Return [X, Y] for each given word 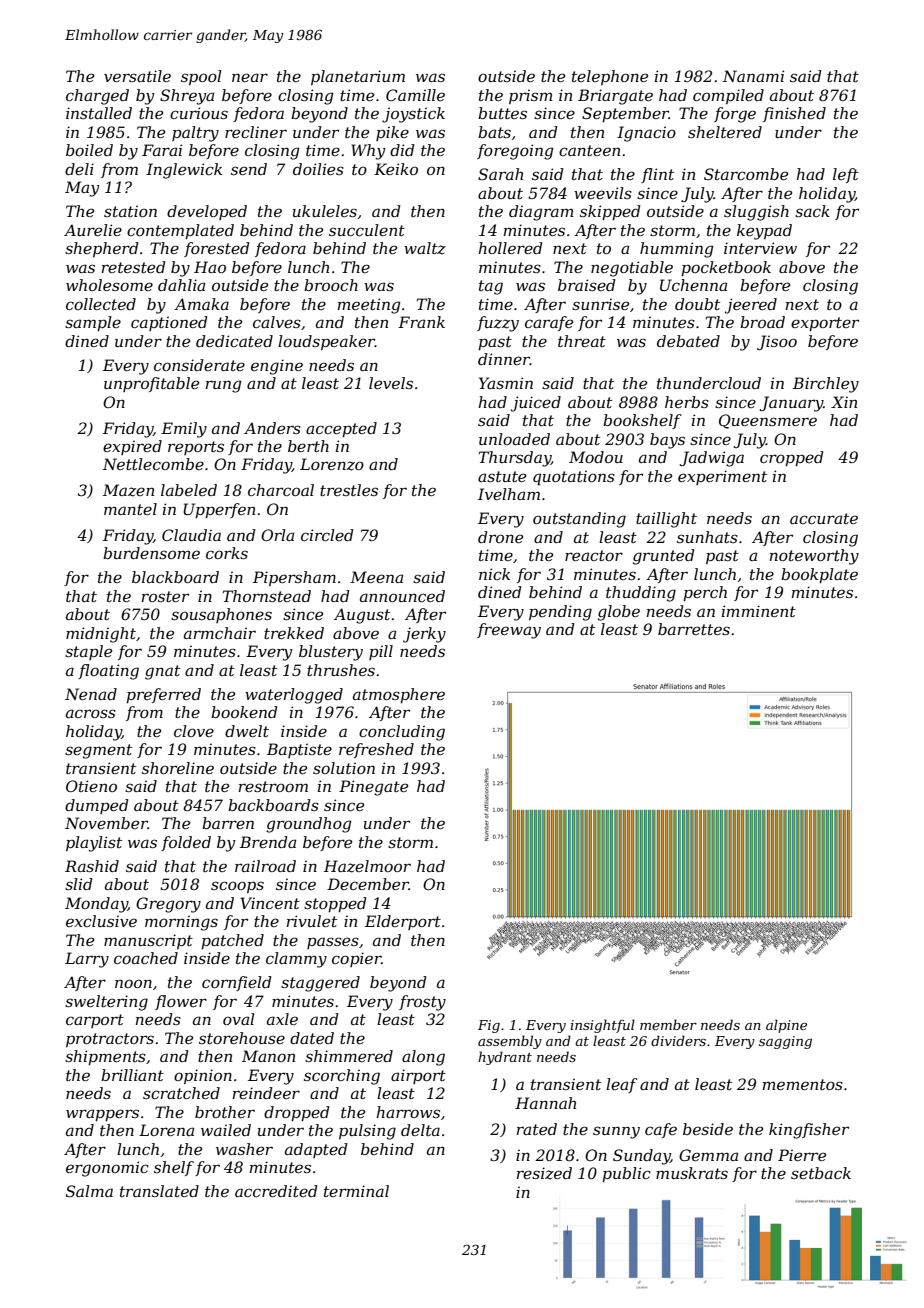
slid [79, 884]
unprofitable [151, 384]
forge [735, 115]
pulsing [367, 1132]
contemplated [180, 231]
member [668, 1024]
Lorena [166, 1130]
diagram [541, 213]
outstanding [579, 520]
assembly [510, 1042]
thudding [641, 594]
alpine [786, 1026]
